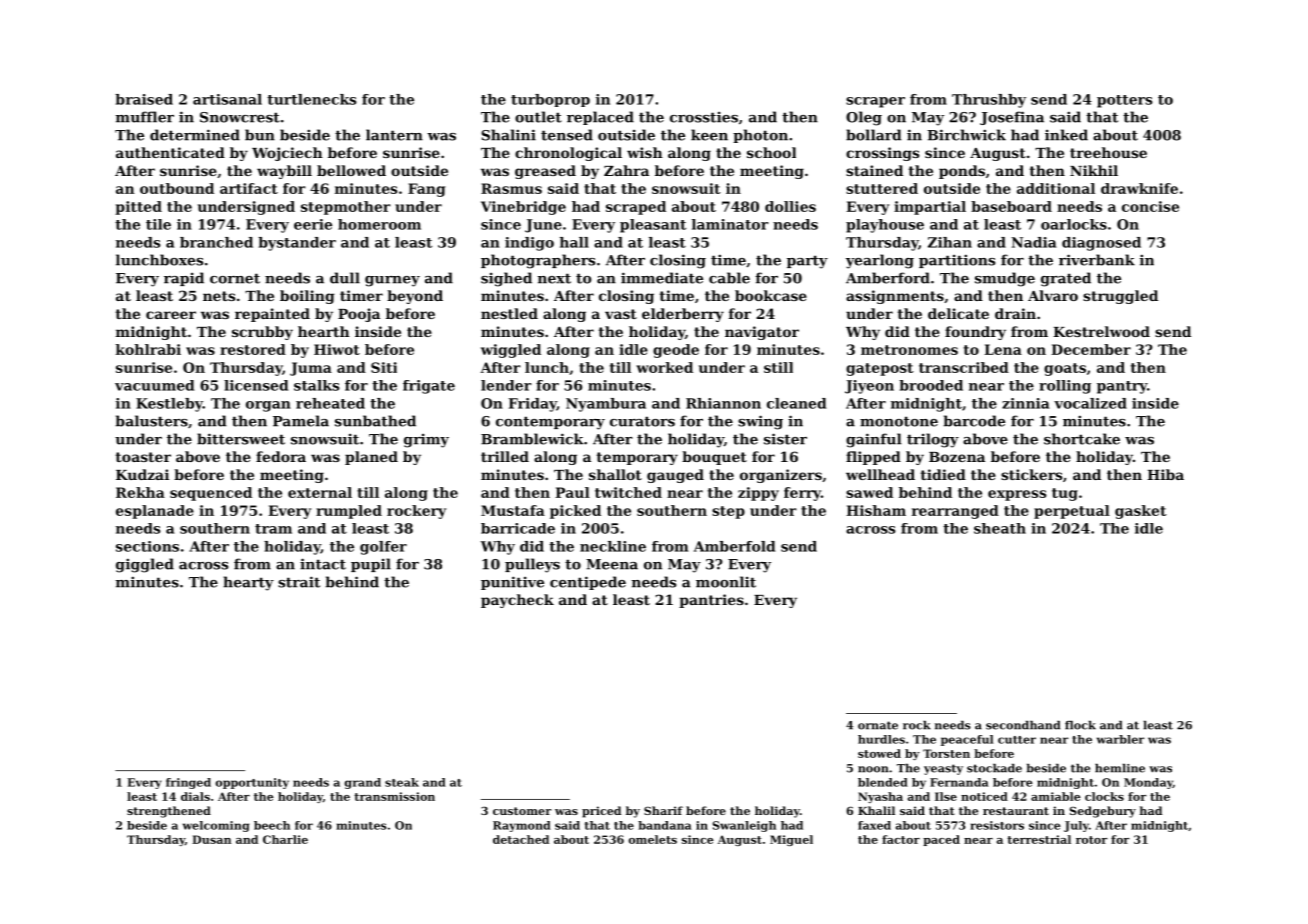  What do you see at coordinates (941, 840) in the image?
I see `paced` at bounding box center [941, 840].
